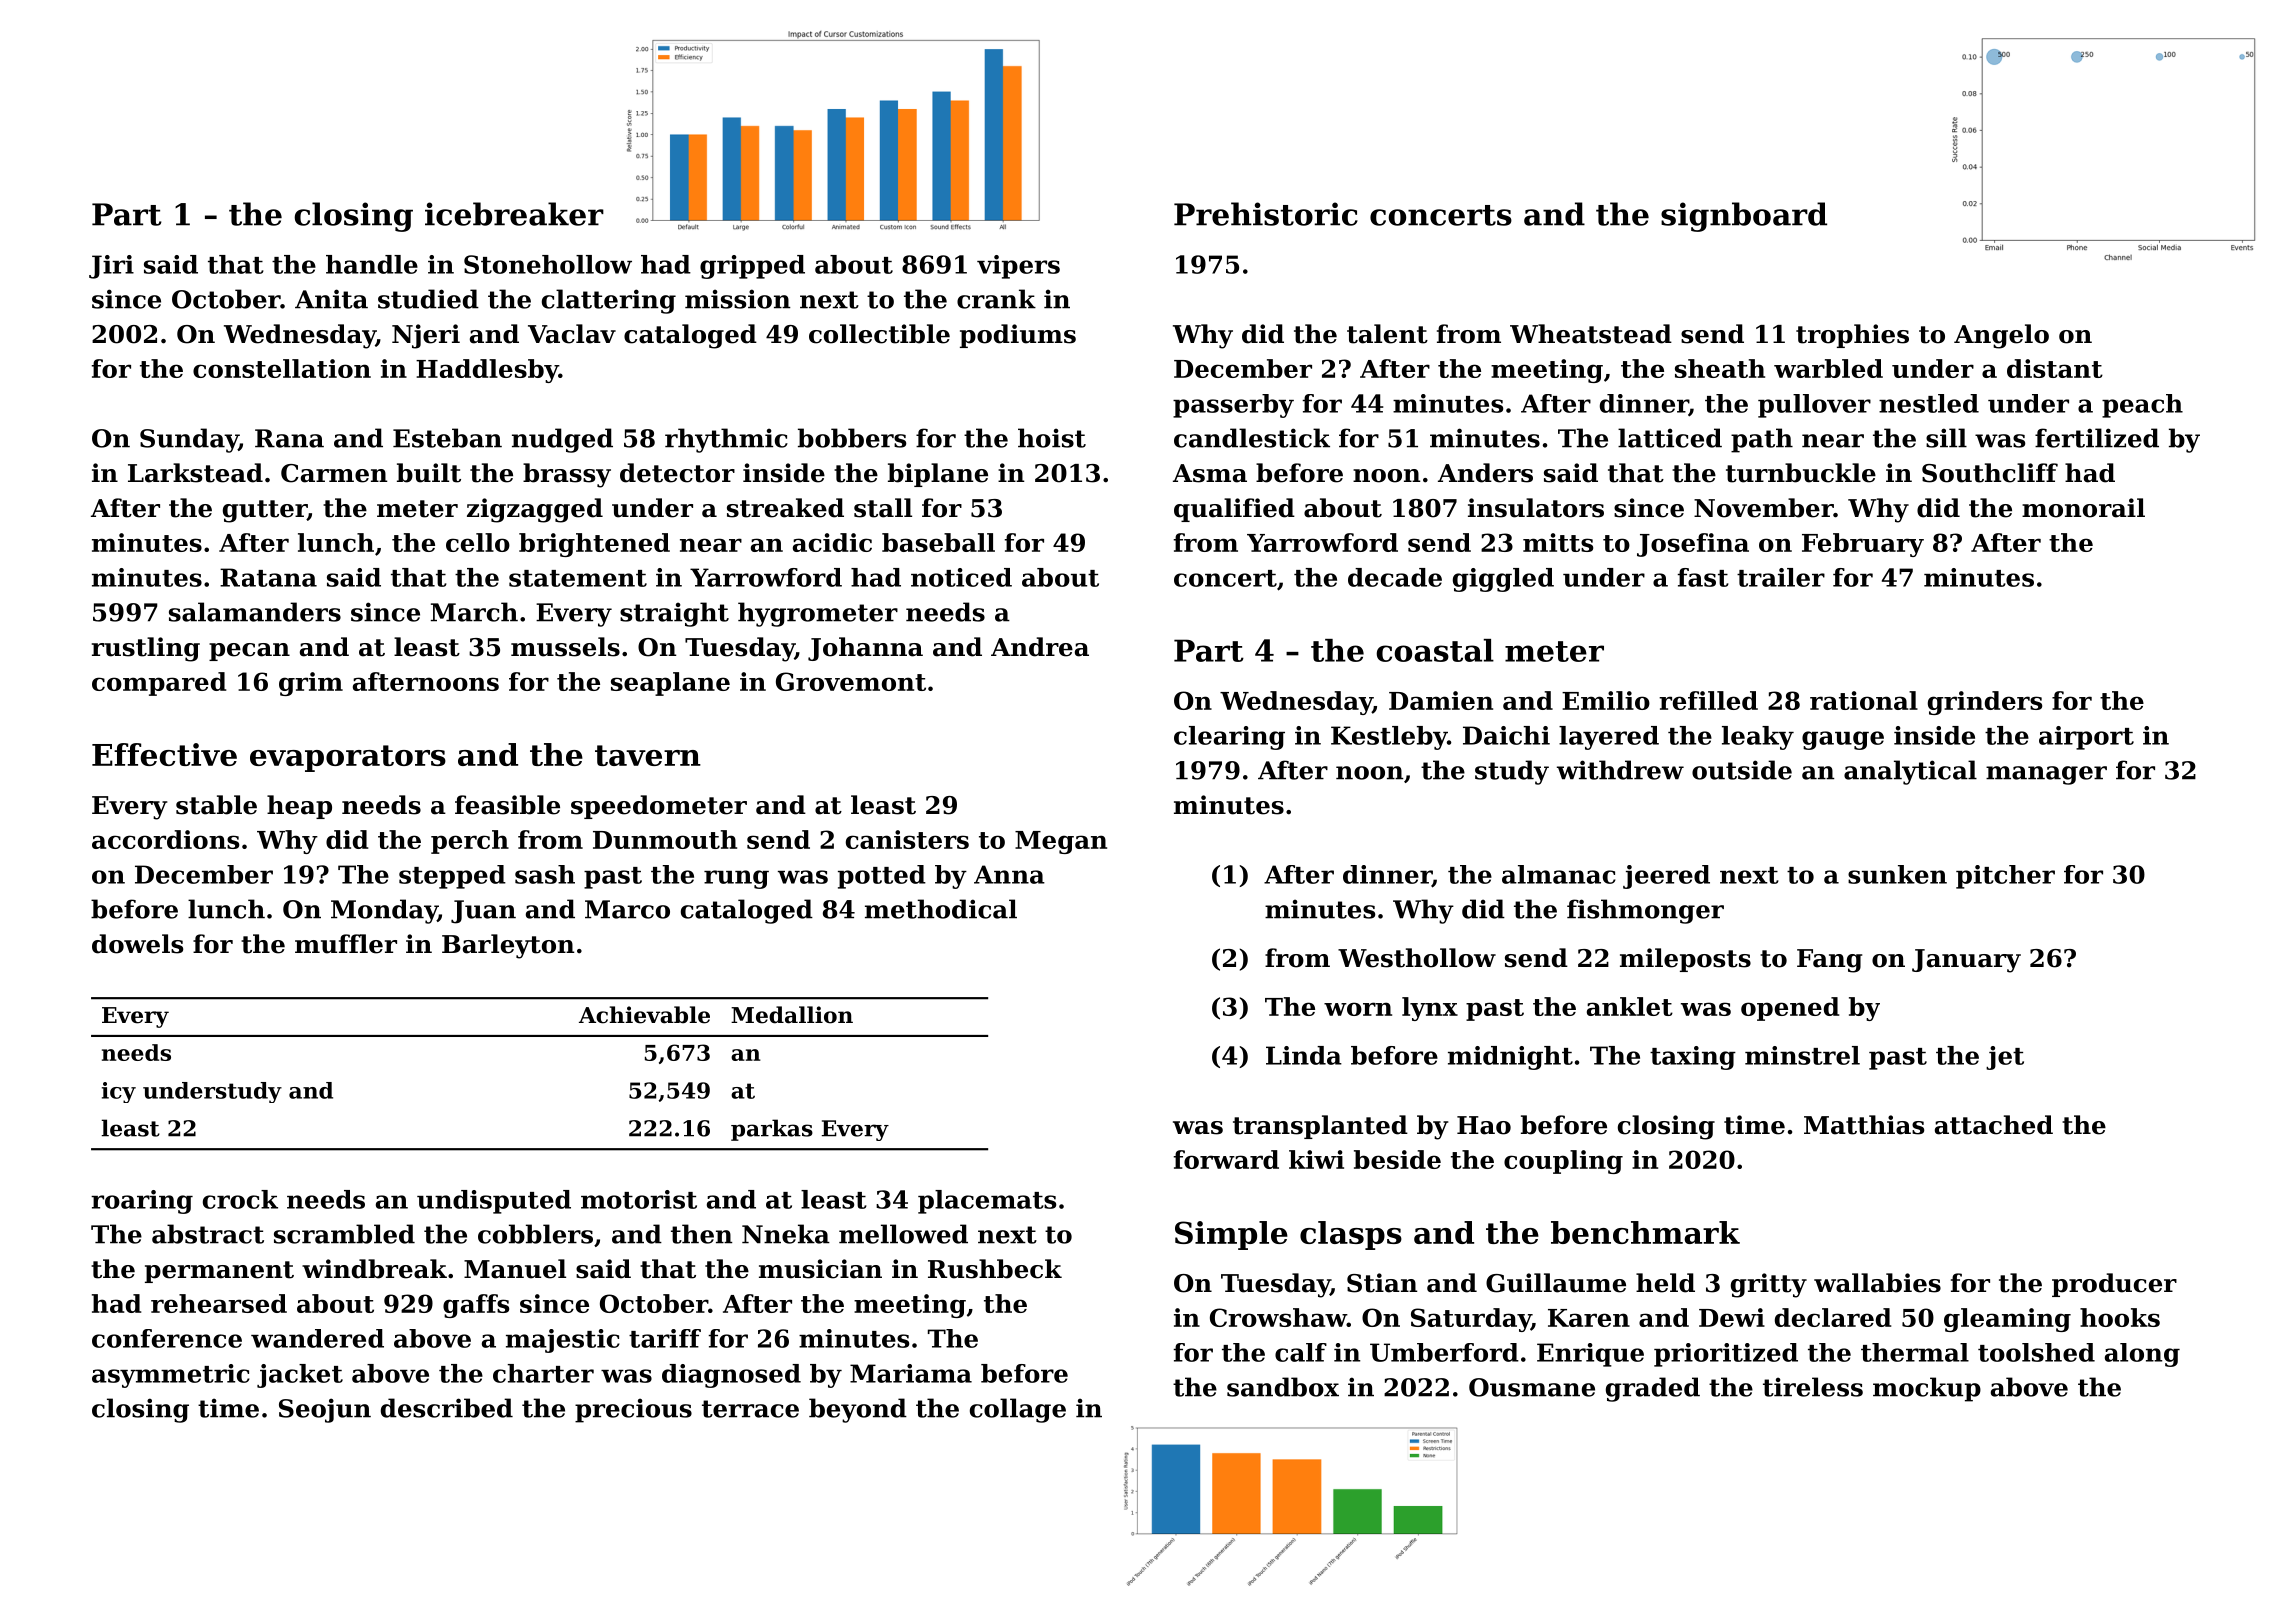 Image resolution: width=2292 pixels, height=1620 pixels. I want to click on canisters, so click(907, 839).
